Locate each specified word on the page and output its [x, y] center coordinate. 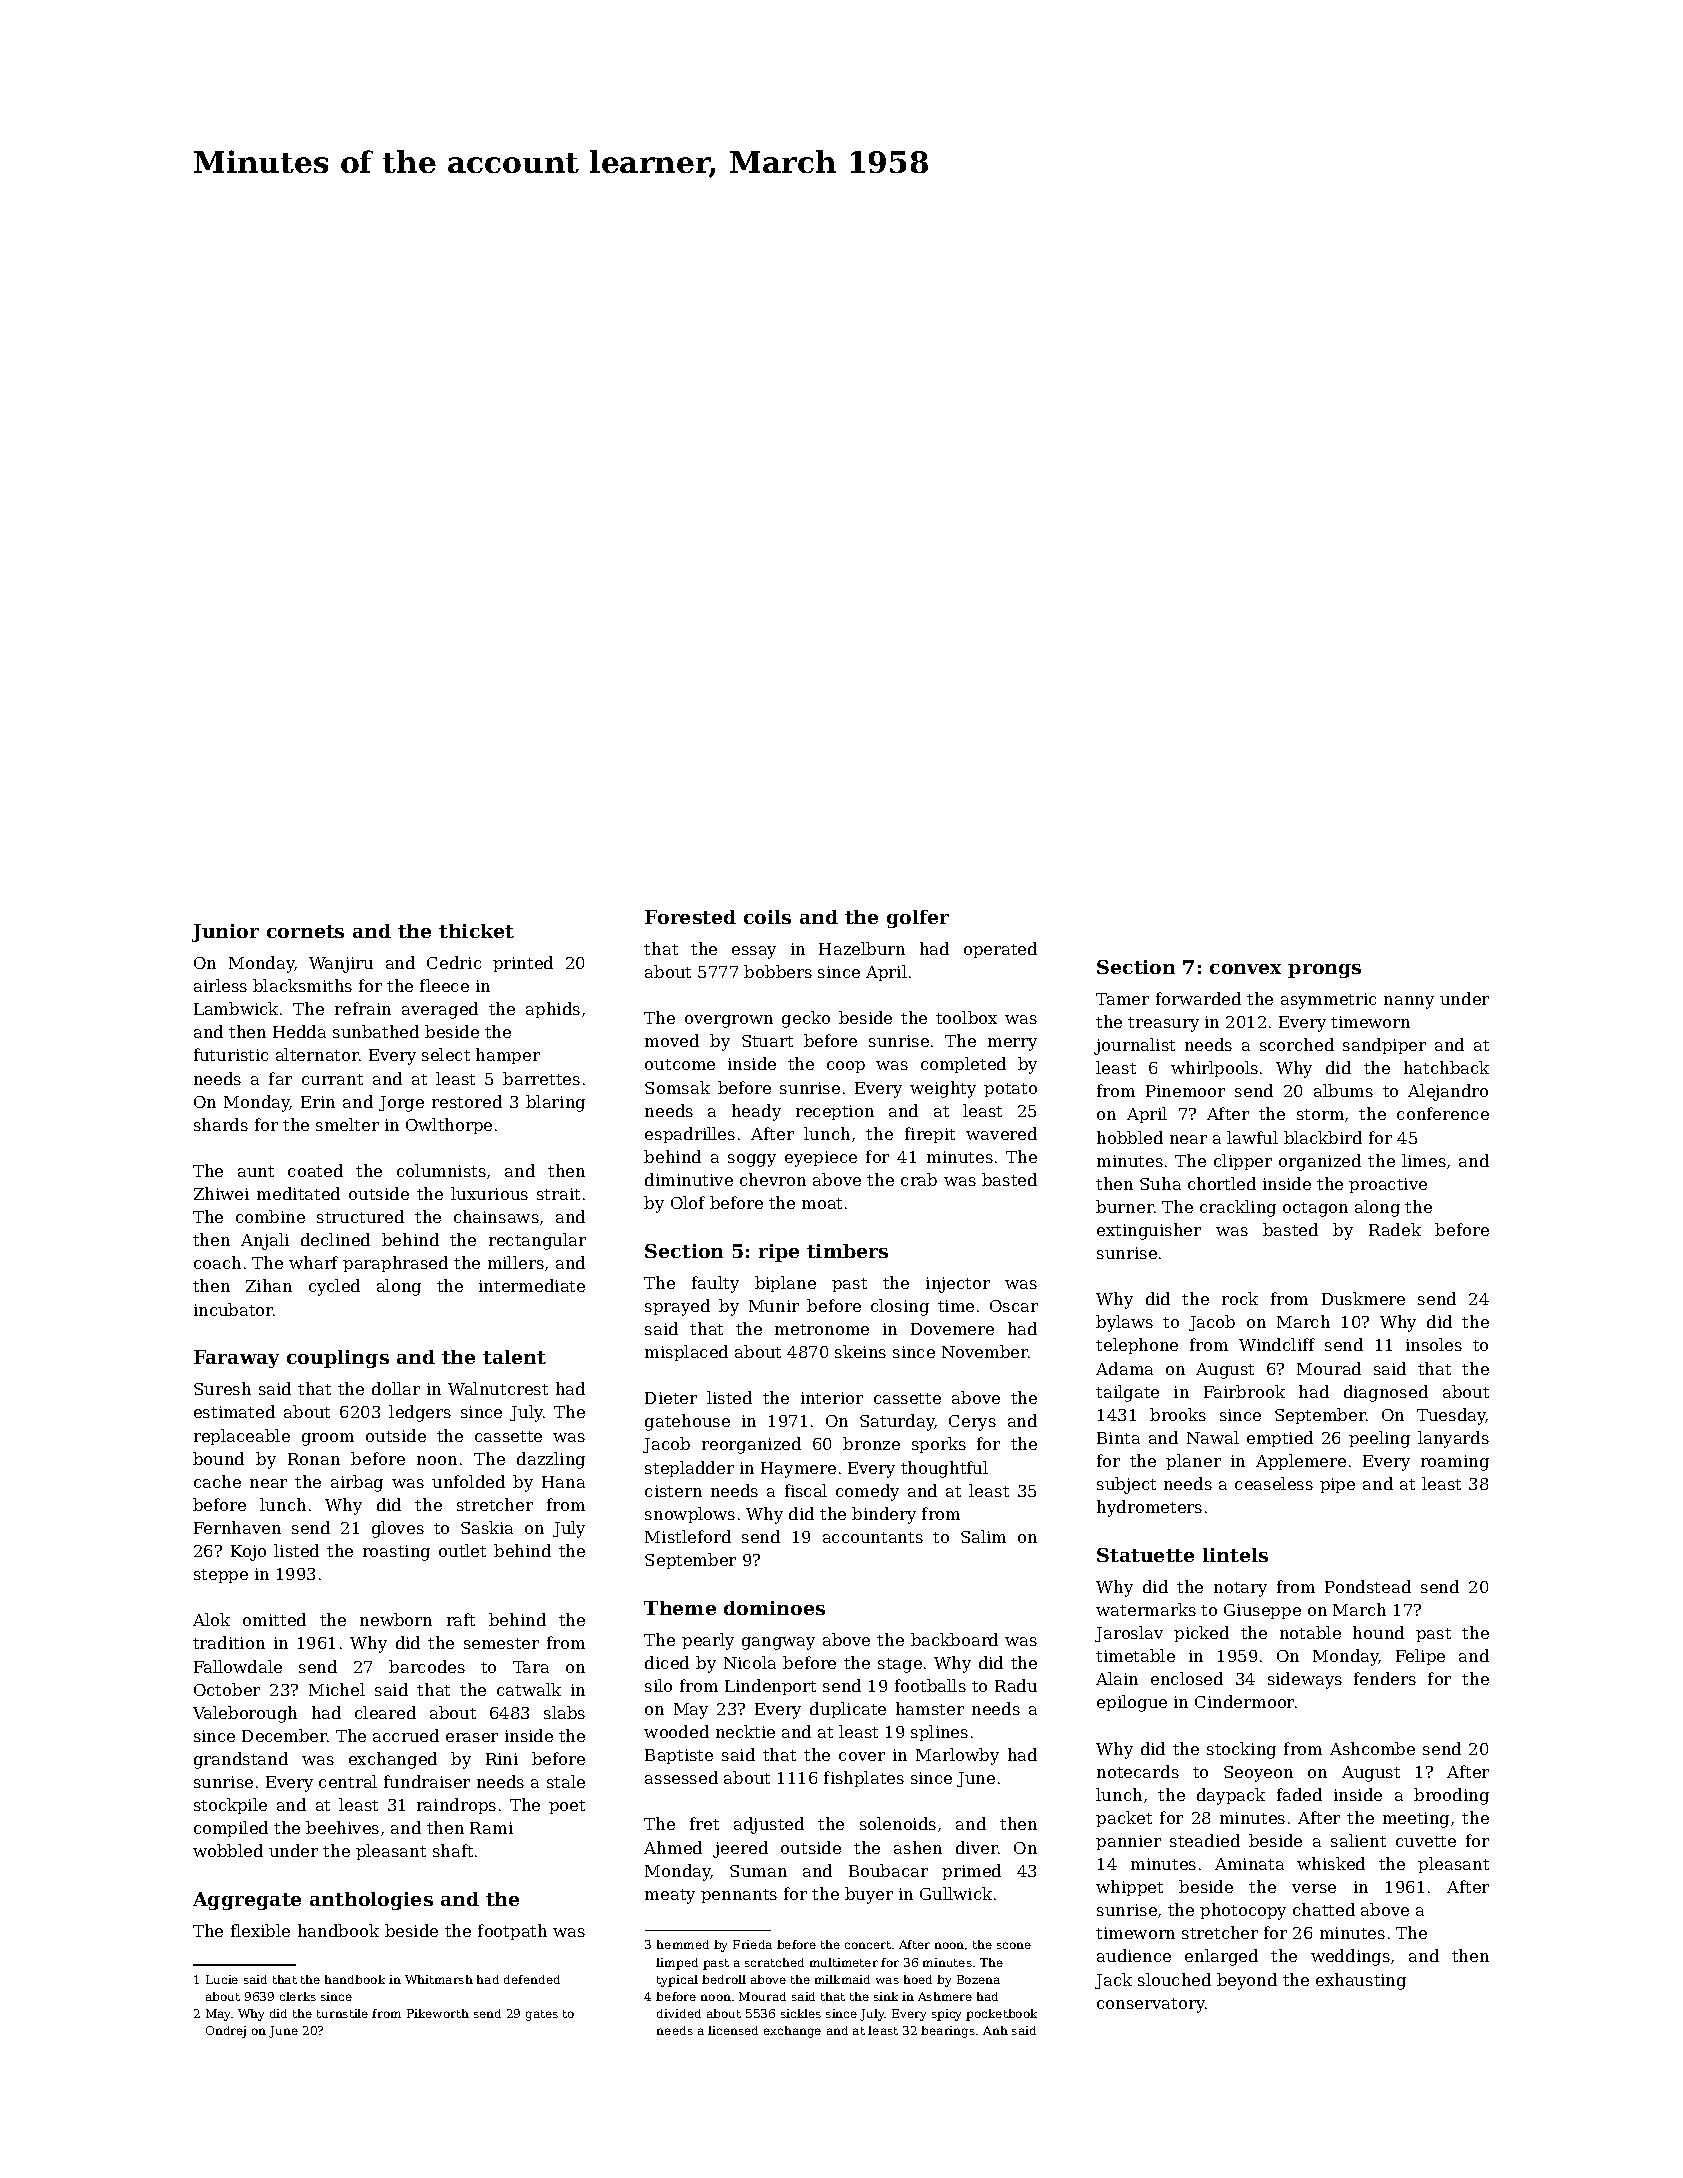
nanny [1409, 1002]
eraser [472, 1737]
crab [919, 1179]
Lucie [222, 1979]
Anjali [265, 1241]
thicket [476, 931]
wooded [676, 1731]
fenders [1385, 1678]
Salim [983, 1536]
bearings [948, 2032]
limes [1424, 1160]
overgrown [729, 1021]
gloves [398, 1529]
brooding [1451, 1796]
